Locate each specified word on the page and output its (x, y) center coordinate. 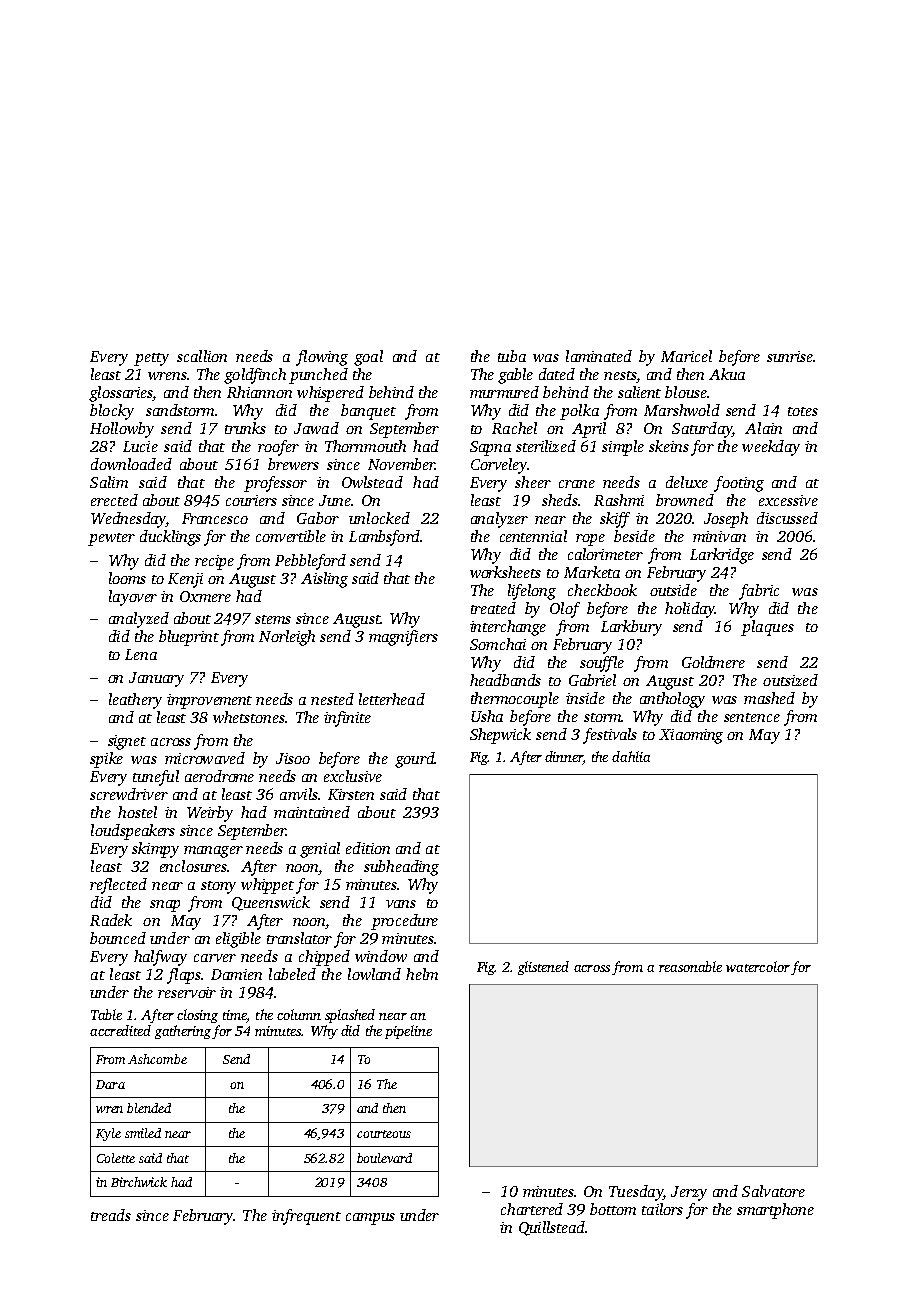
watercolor (758, 966)
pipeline (408, 1032)
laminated (599, 356)
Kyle (108, 1134)
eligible (238, 940)
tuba (512, 356)
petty (151, 359)
